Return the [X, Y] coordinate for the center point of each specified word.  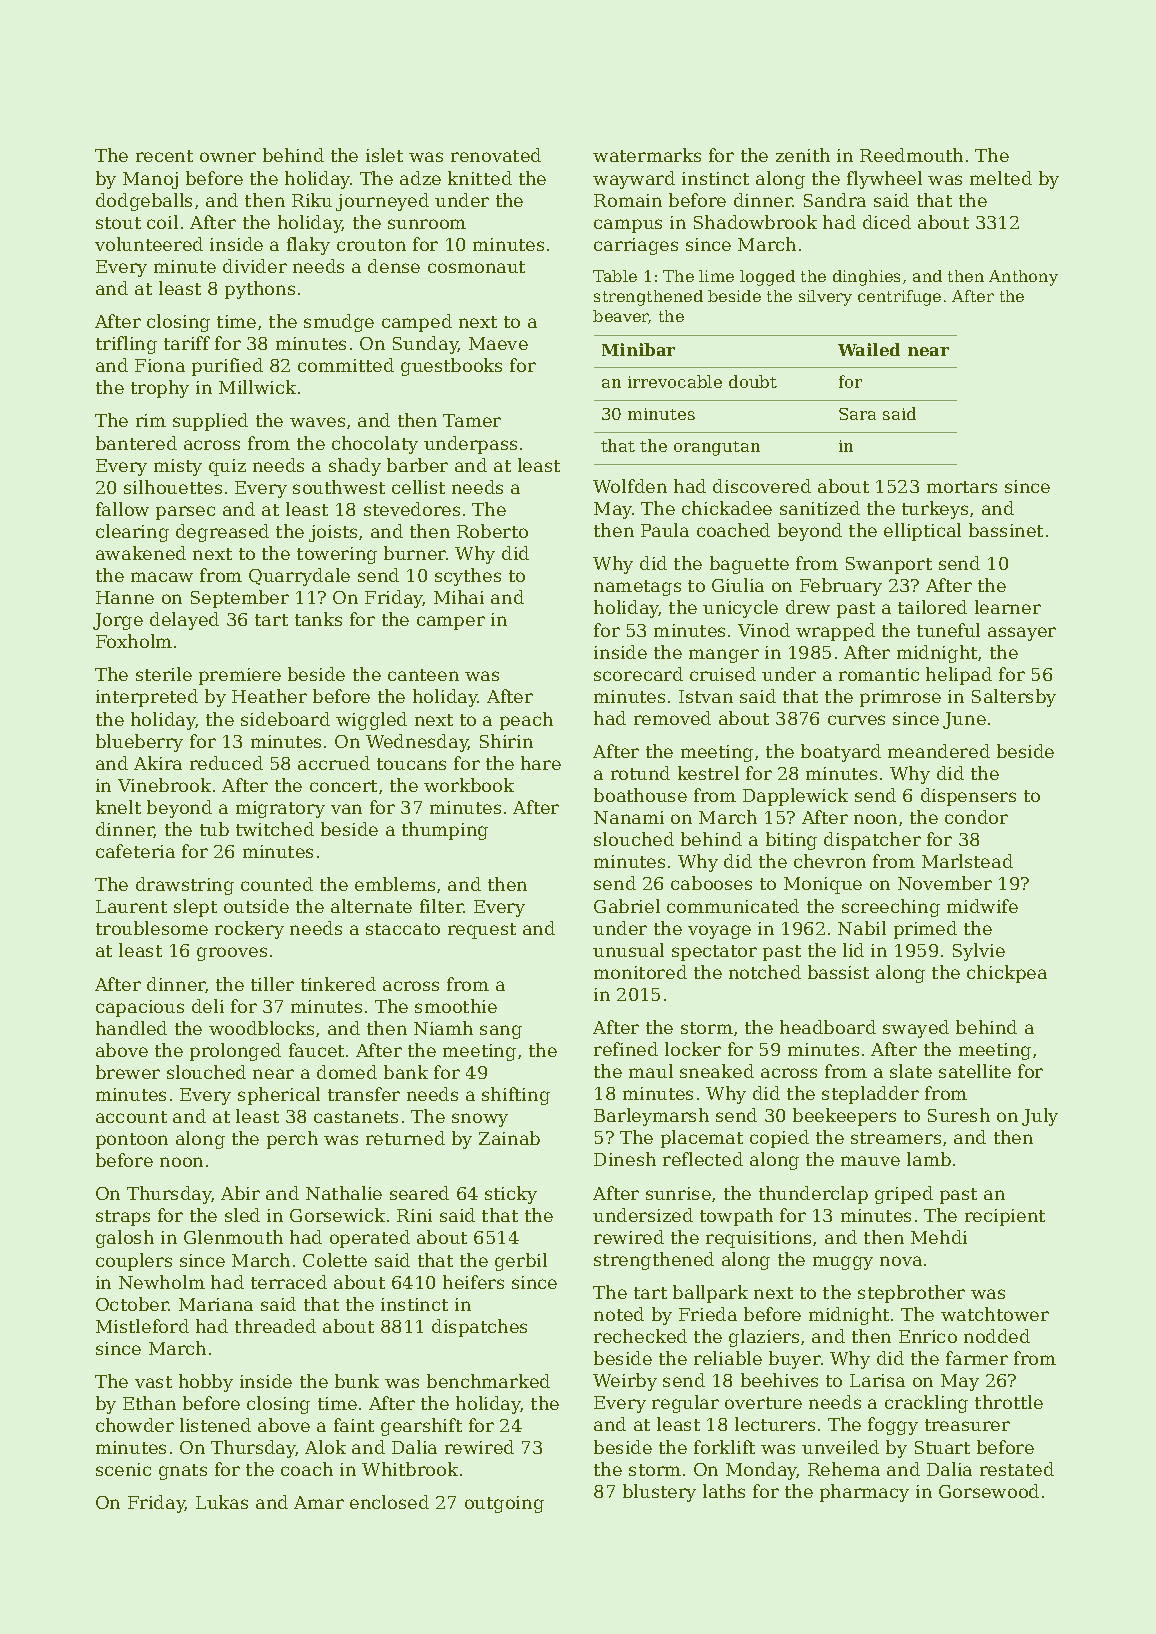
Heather [269, 696]
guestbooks [451, 367]
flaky [308, 246]
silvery [825, 298]
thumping [445, 831]
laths [724, 1491]
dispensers [968, 797]
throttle [1009, 1402]
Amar [319, 1502]
